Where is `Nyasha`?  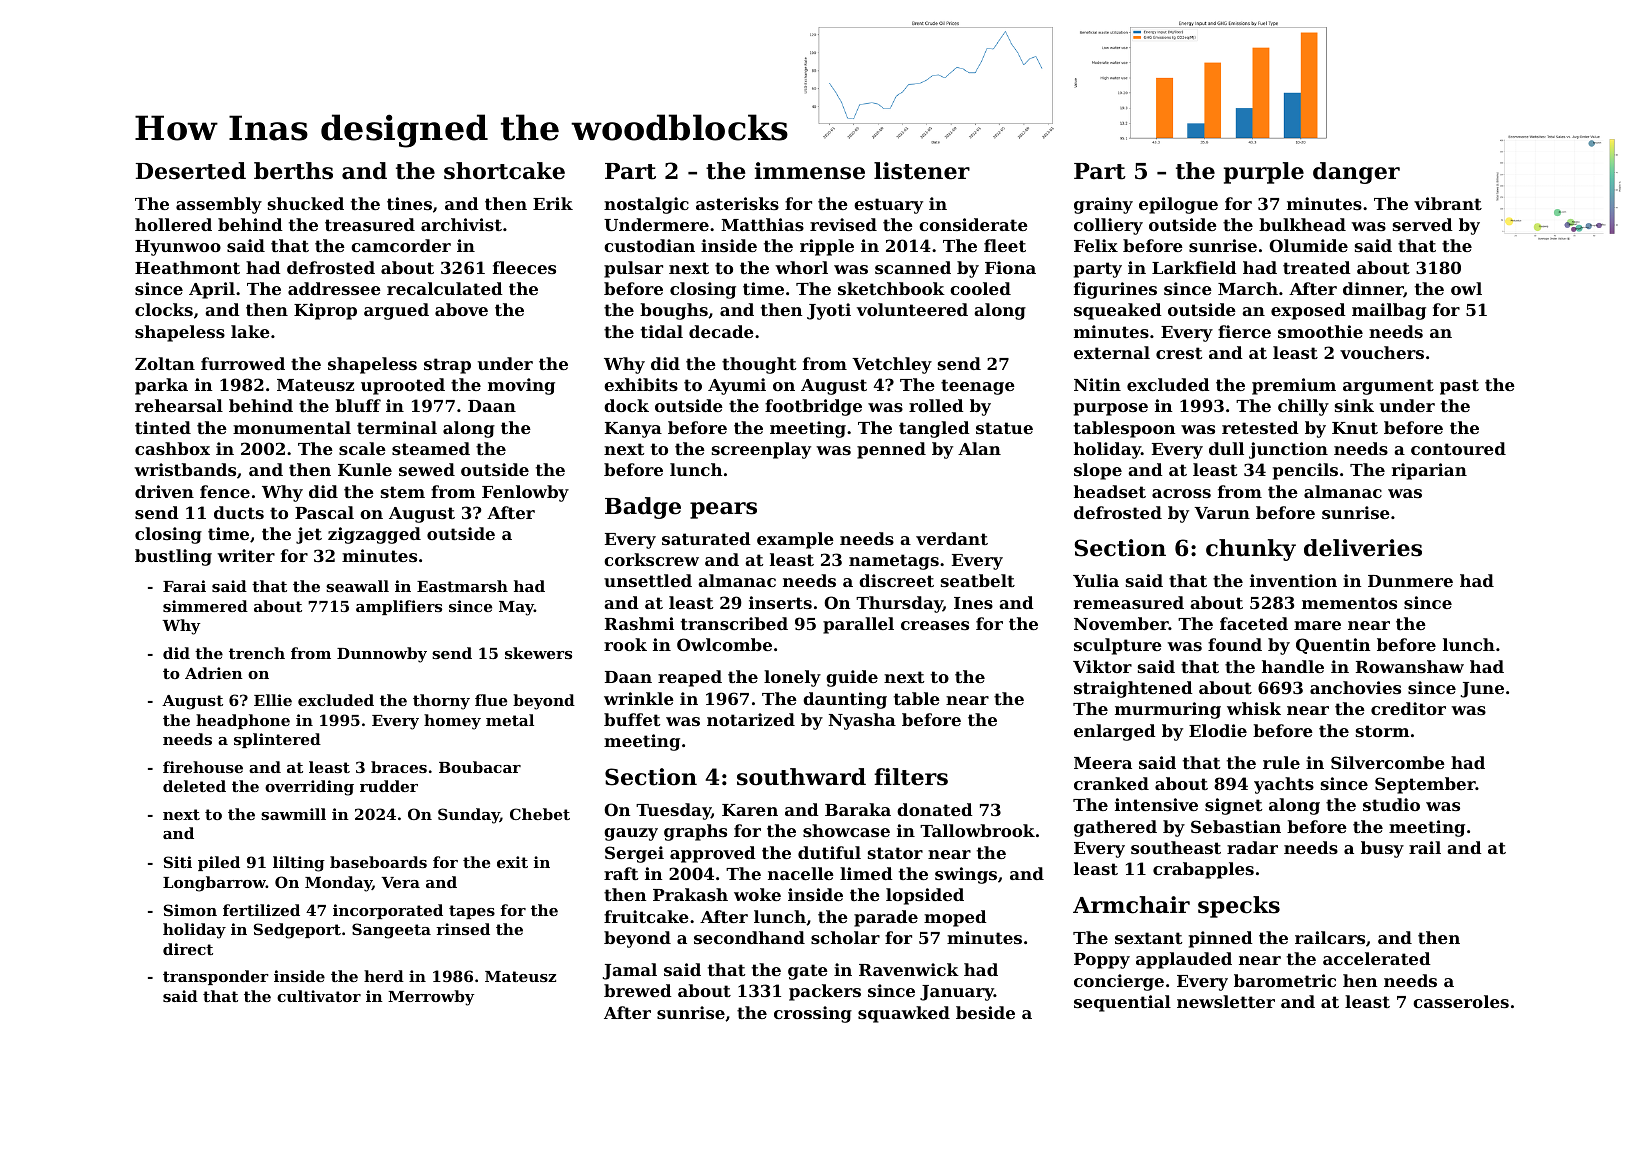
Nyasha is located at coordinates (862, 721).
